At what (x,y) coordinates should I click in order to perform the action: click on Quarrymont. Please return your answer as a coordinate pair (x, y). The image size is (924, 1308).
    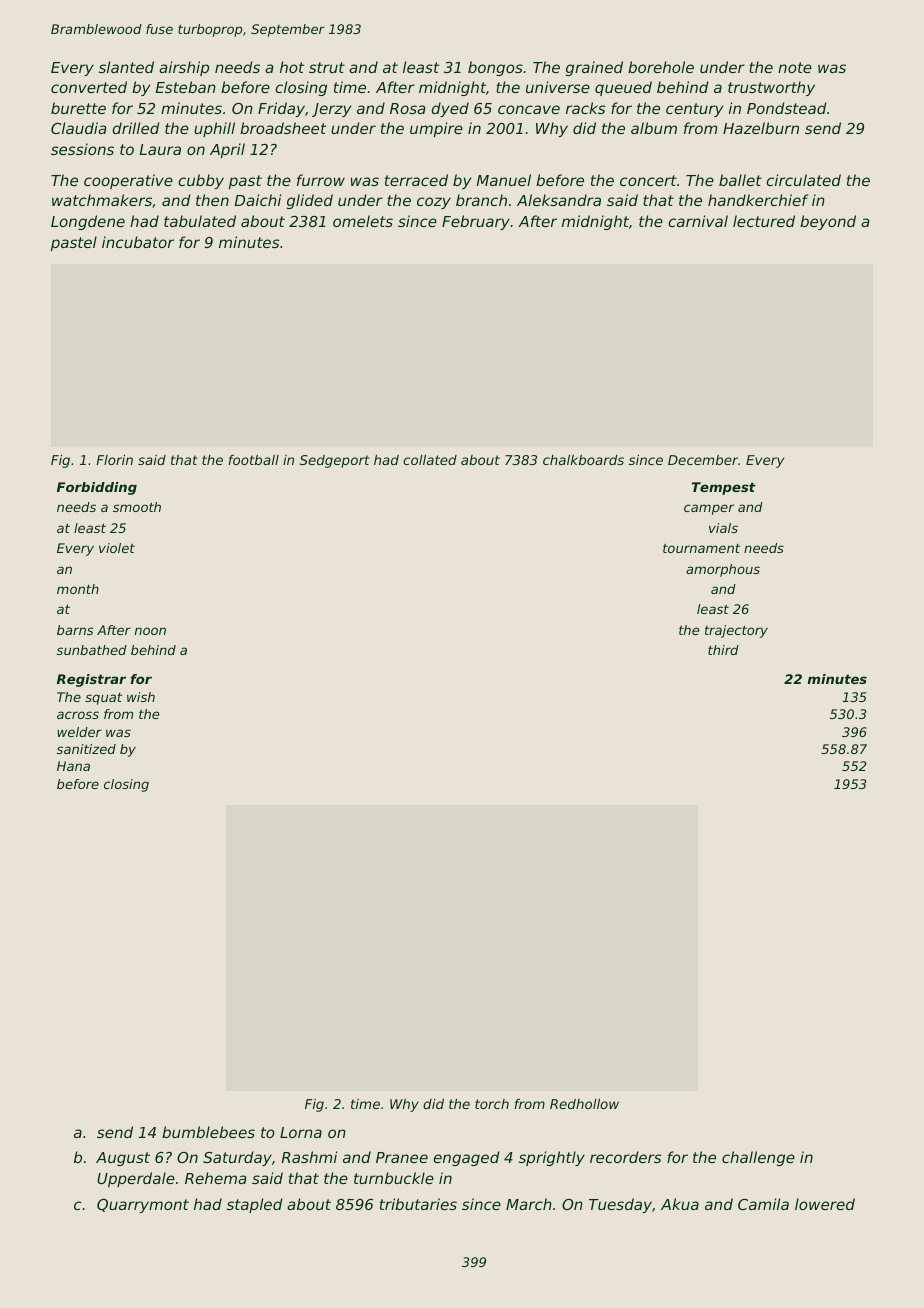
    Looking at the image, I should click on (143, 1206).
